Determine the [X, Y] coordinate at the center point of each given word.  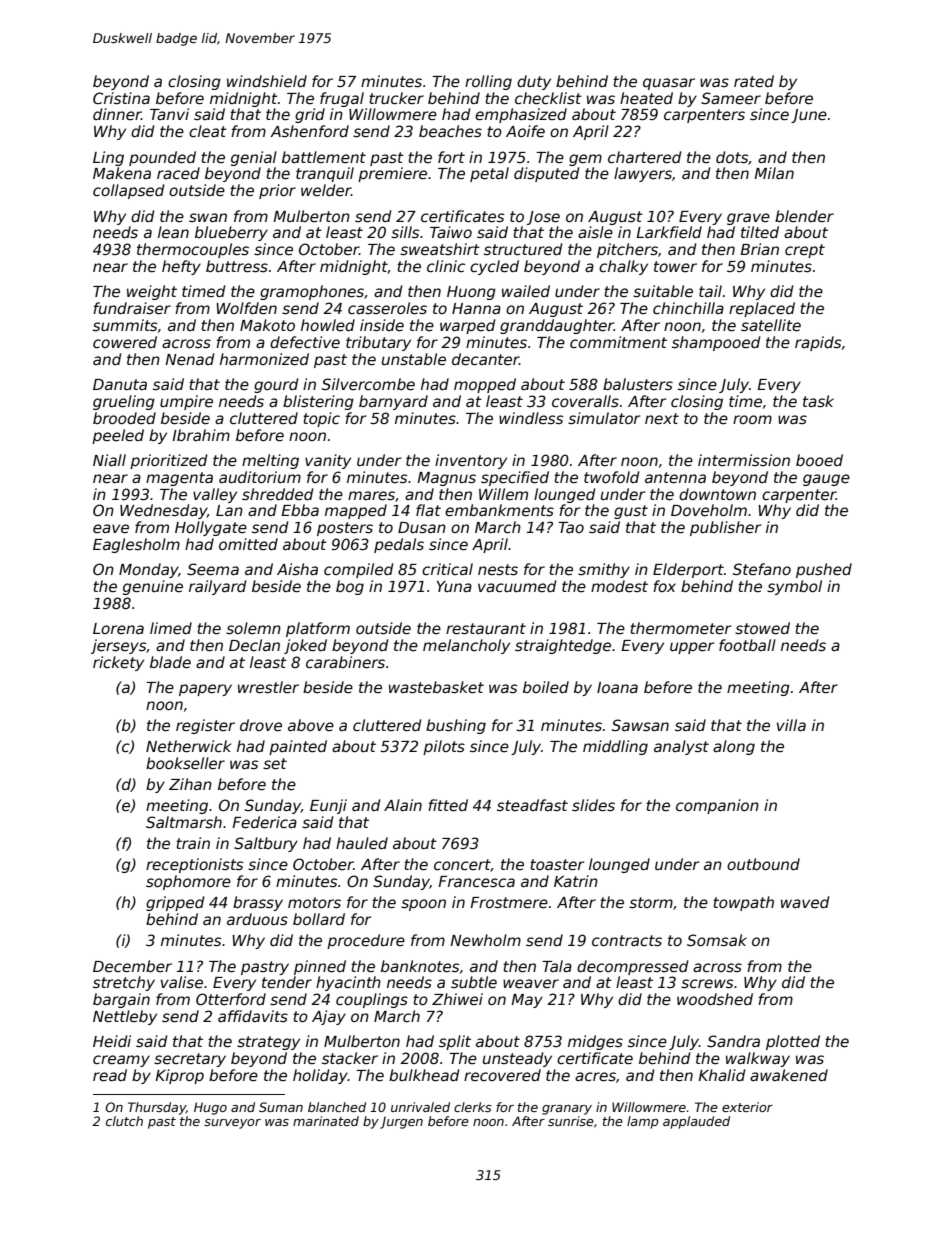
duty [534, 82]
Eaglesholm [136, 545]
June [809, 116]
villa [791, 725]
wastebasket [436, 687]
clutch [124, 1121]
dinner [117, 114]
